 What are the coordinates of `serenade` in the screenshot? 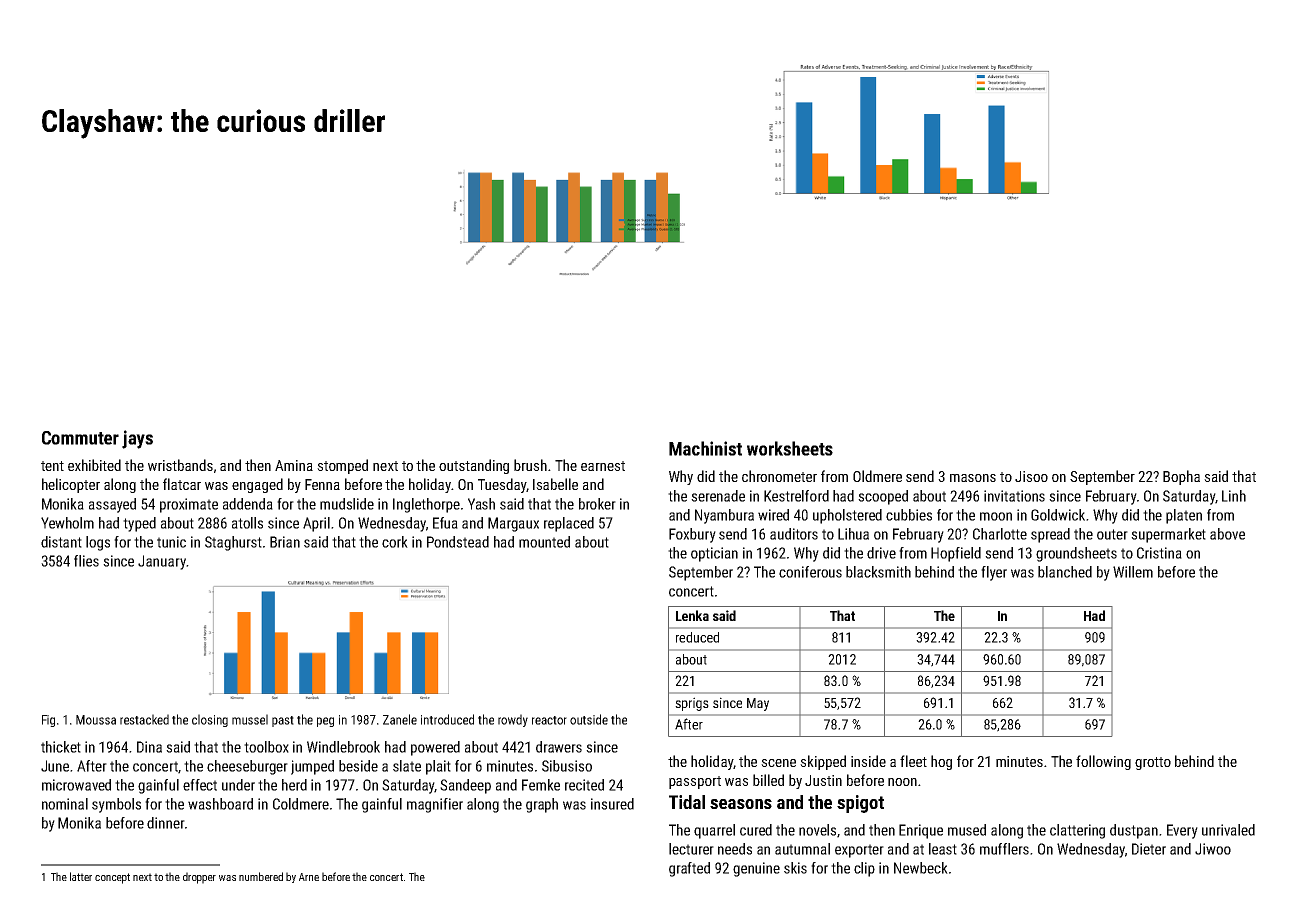 It's located at (718, 496).
